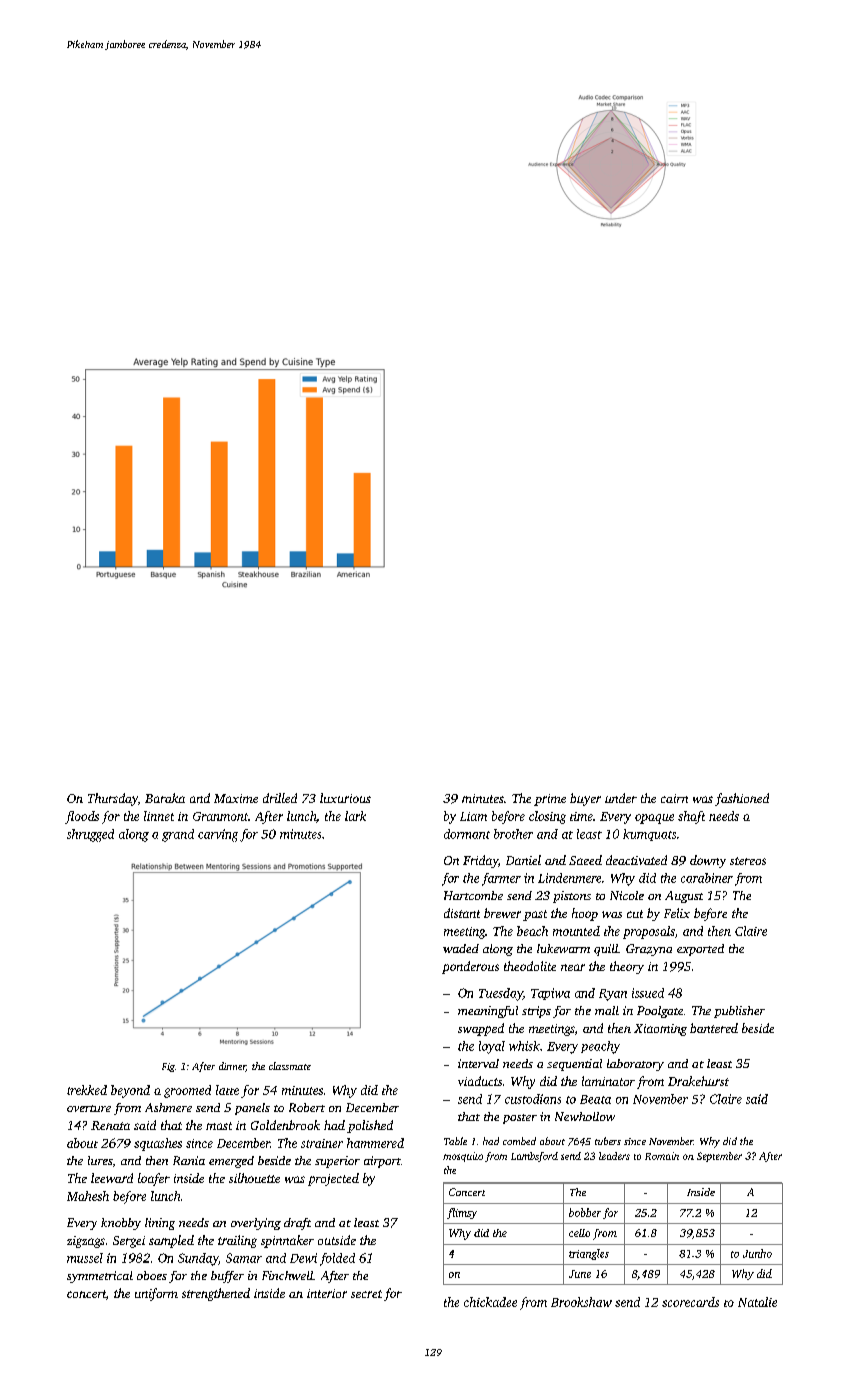  Describe the element at coordinates (219, 1126) in the screenshot. I see `mast` at that location.
